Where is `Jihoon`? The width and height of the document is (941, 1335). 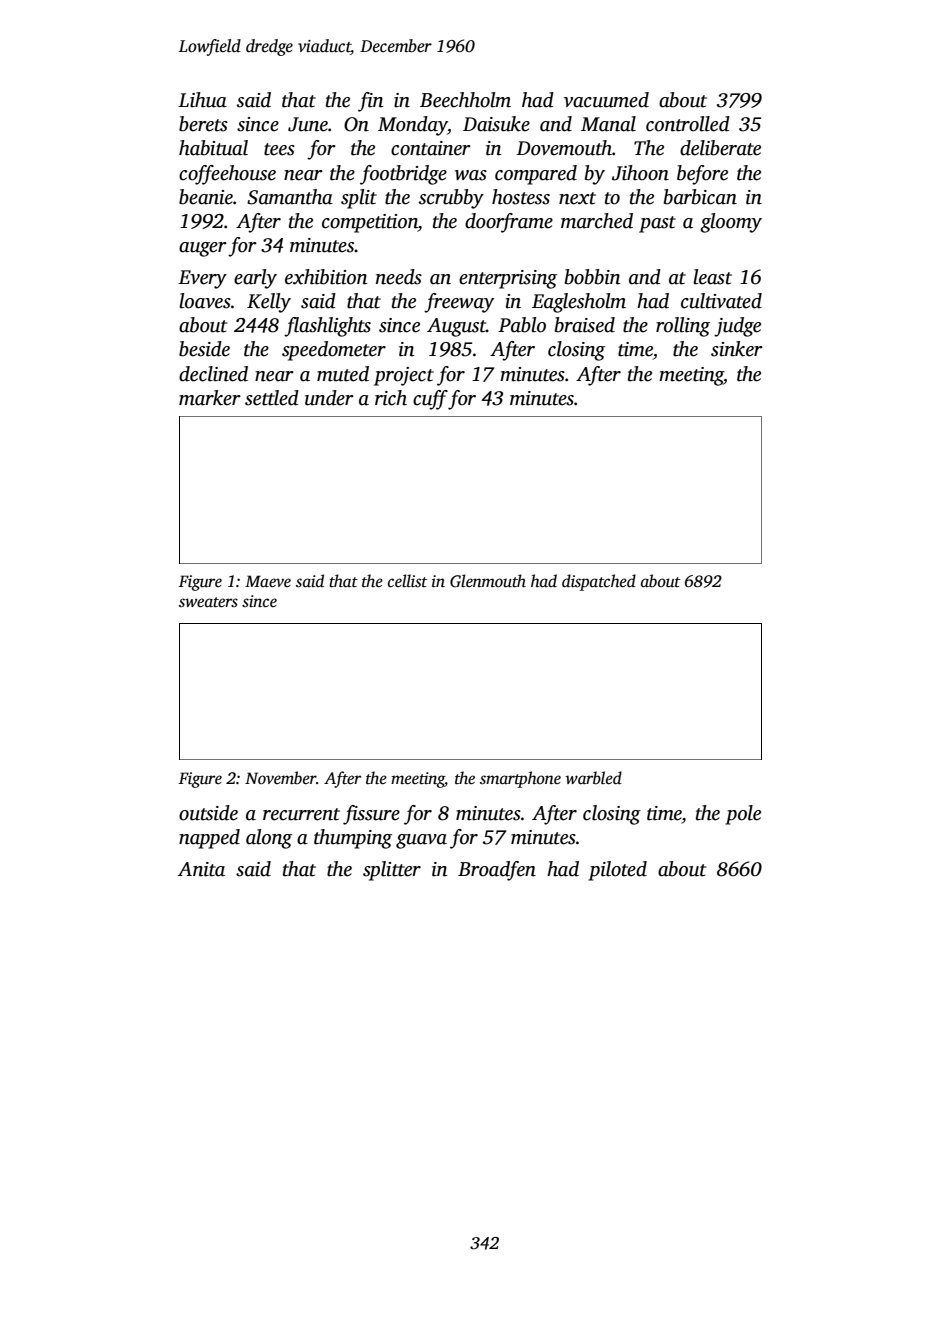 Jihoon is located at coordinates (640, 173).
